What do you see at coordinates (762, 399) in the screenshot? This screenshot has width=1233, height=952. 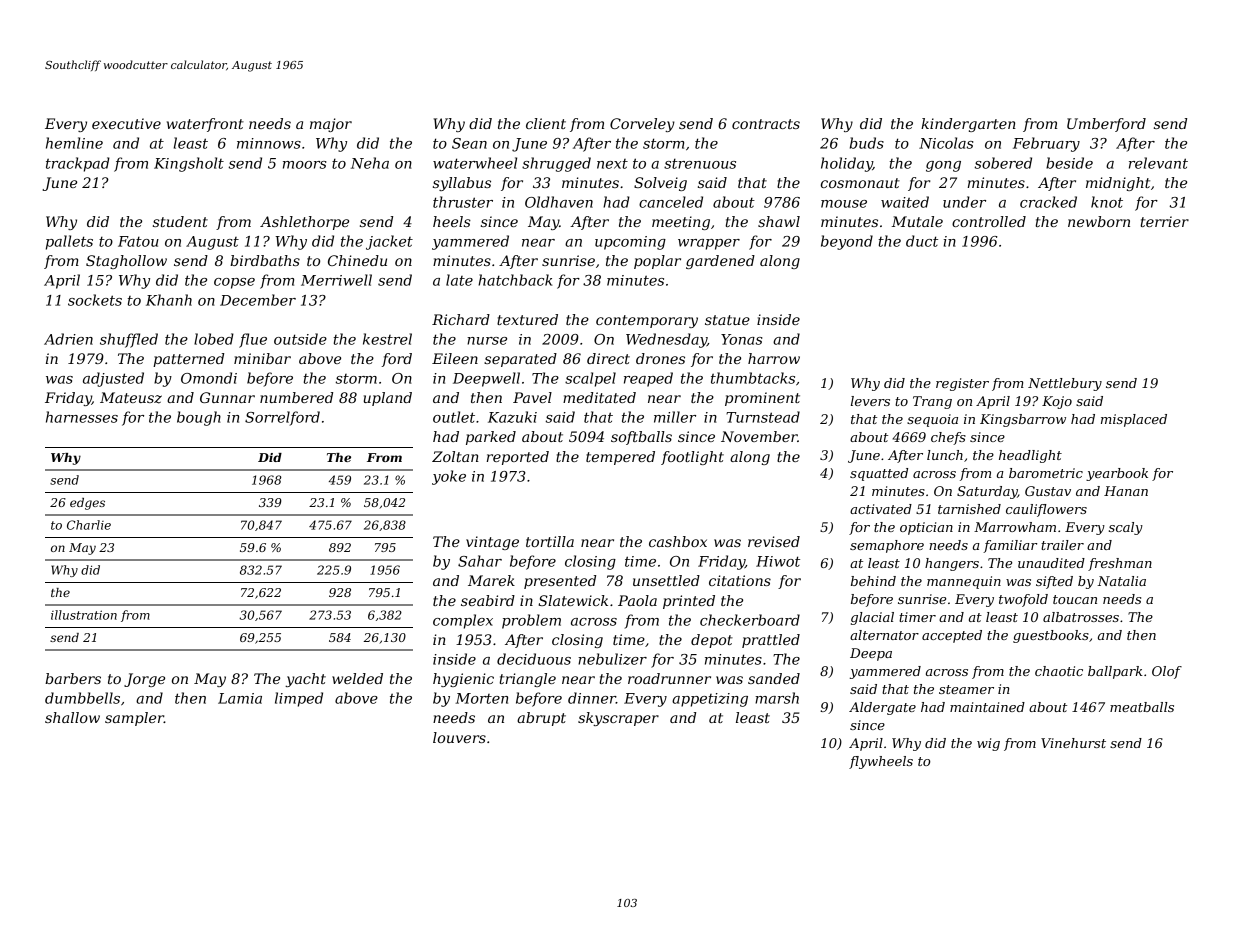 I see `prominent` at bounding box center [762, 399].
